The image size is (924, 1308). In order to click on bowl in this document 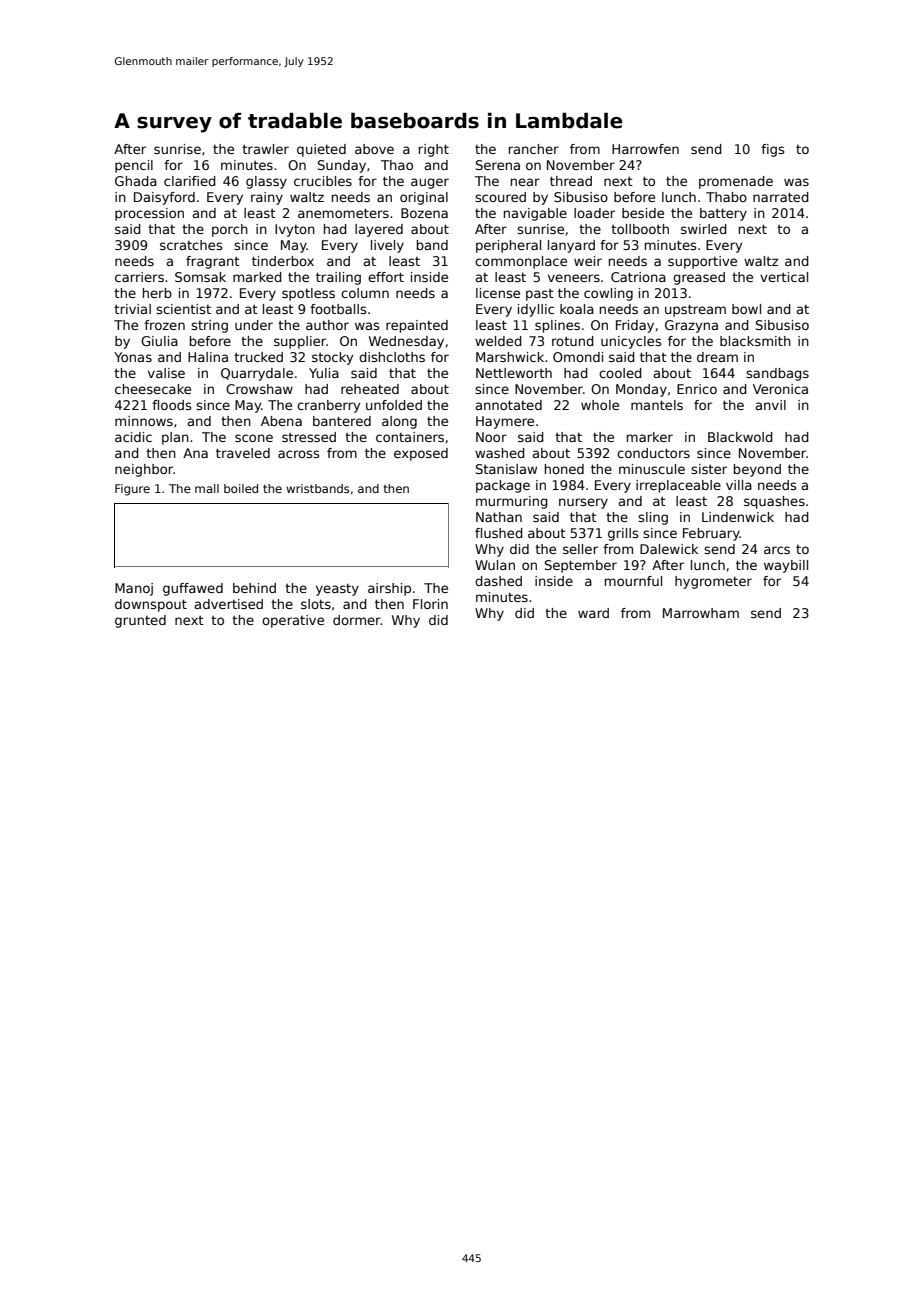, I will do `click(746, 309)`.
